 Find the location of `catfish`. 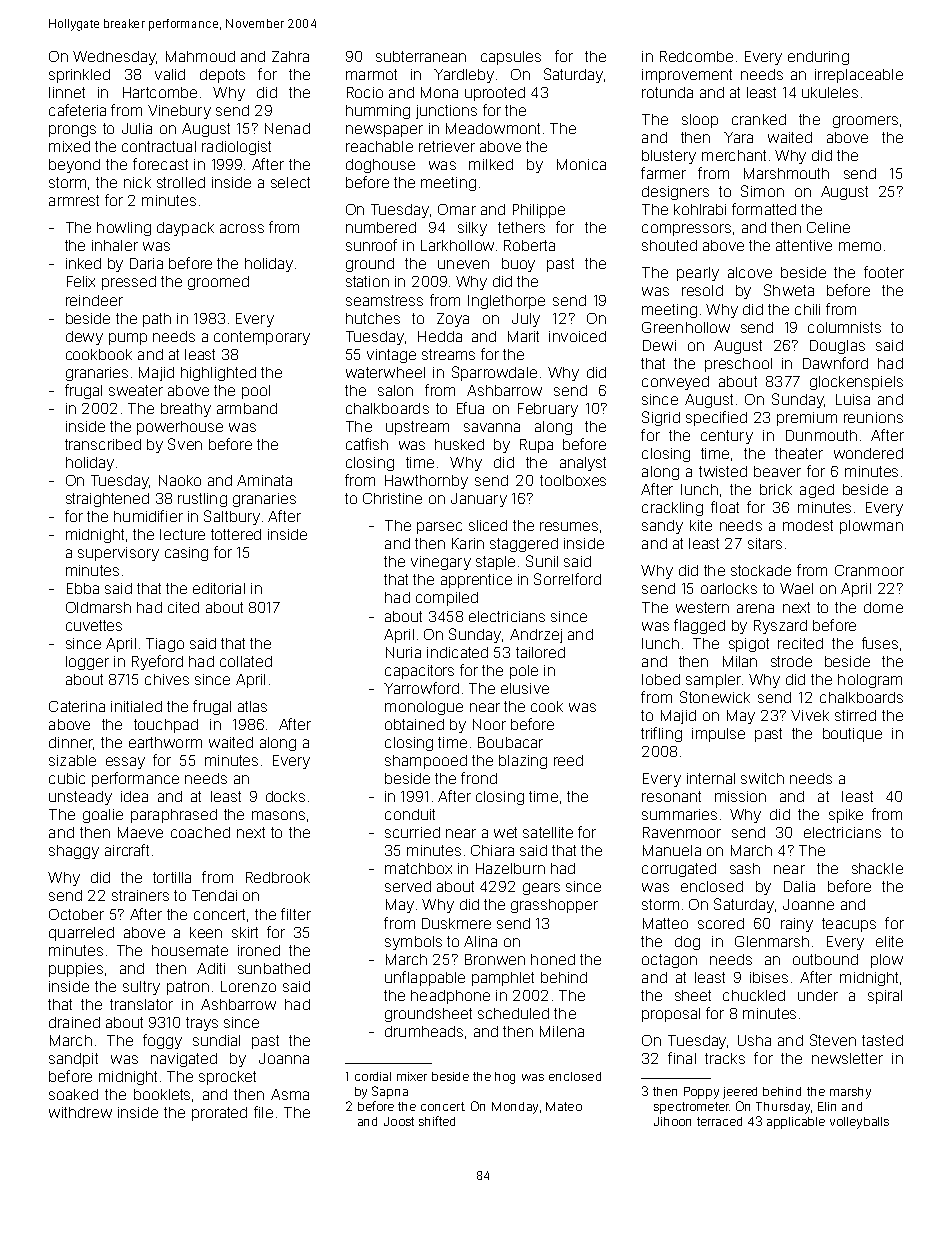

catfish is located at coordinates (367, 444).
